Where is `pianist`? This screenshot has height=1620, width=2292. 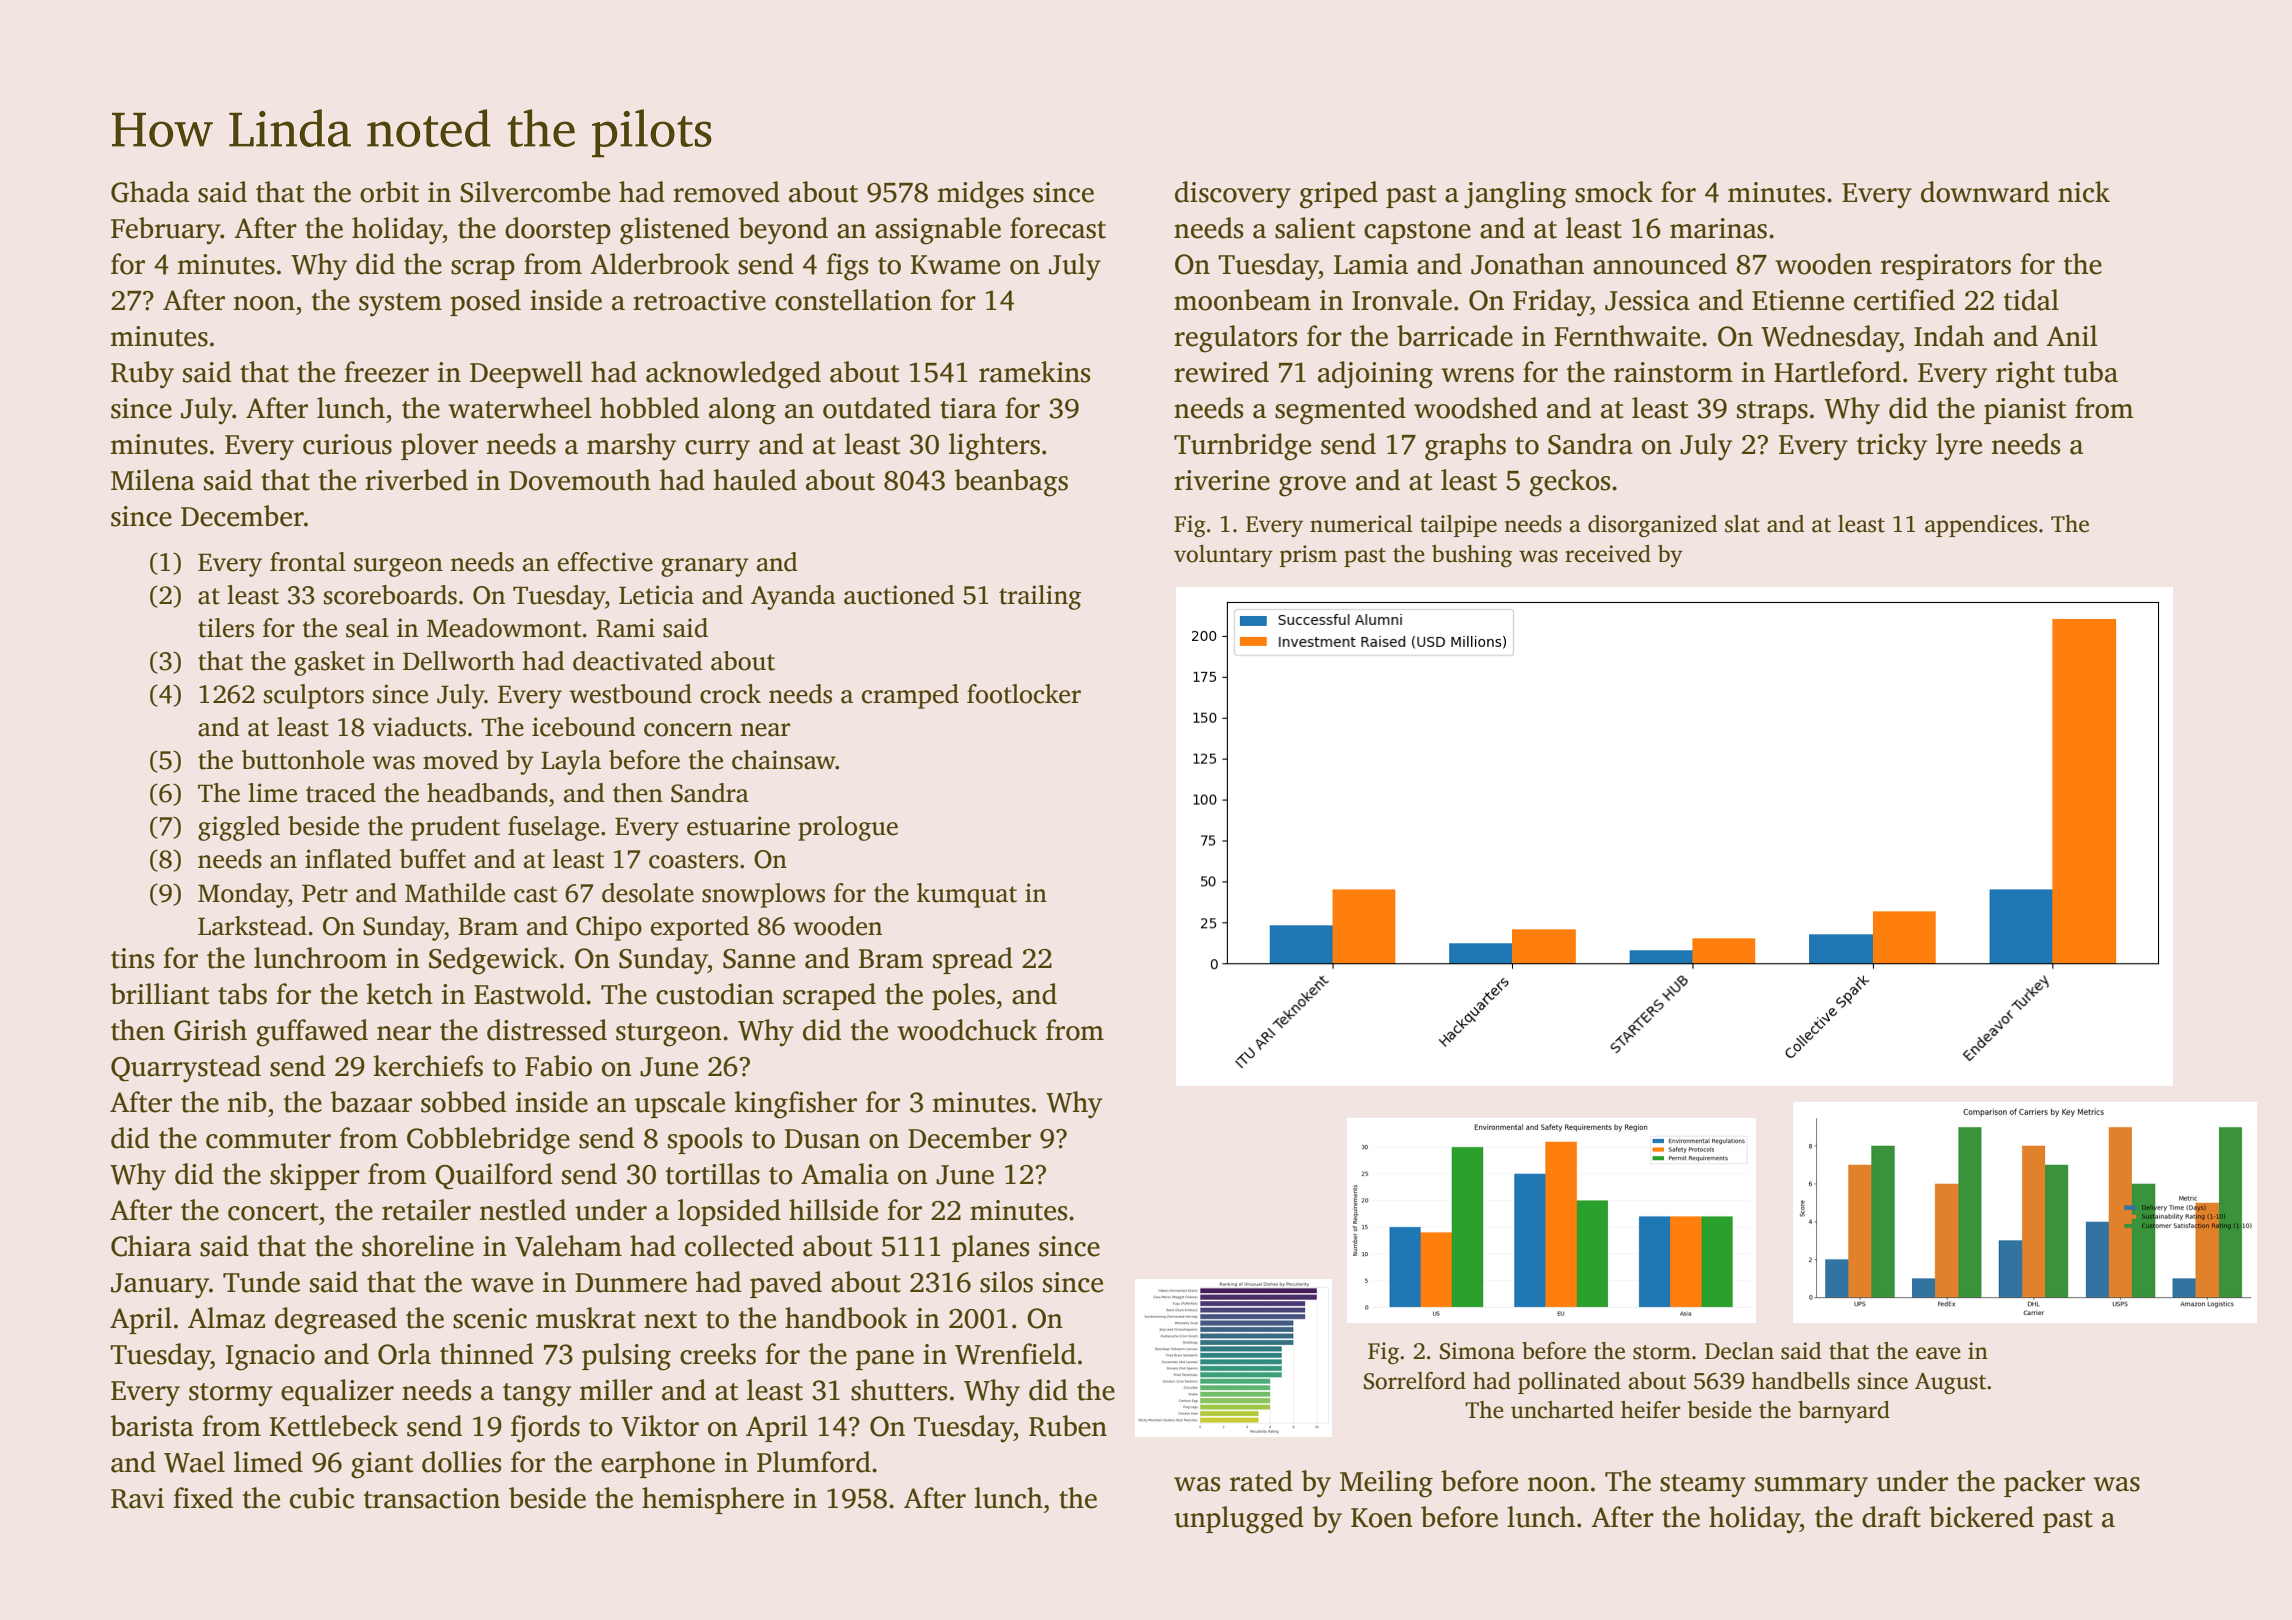
pianist is located at coordinates (2025, 411).
